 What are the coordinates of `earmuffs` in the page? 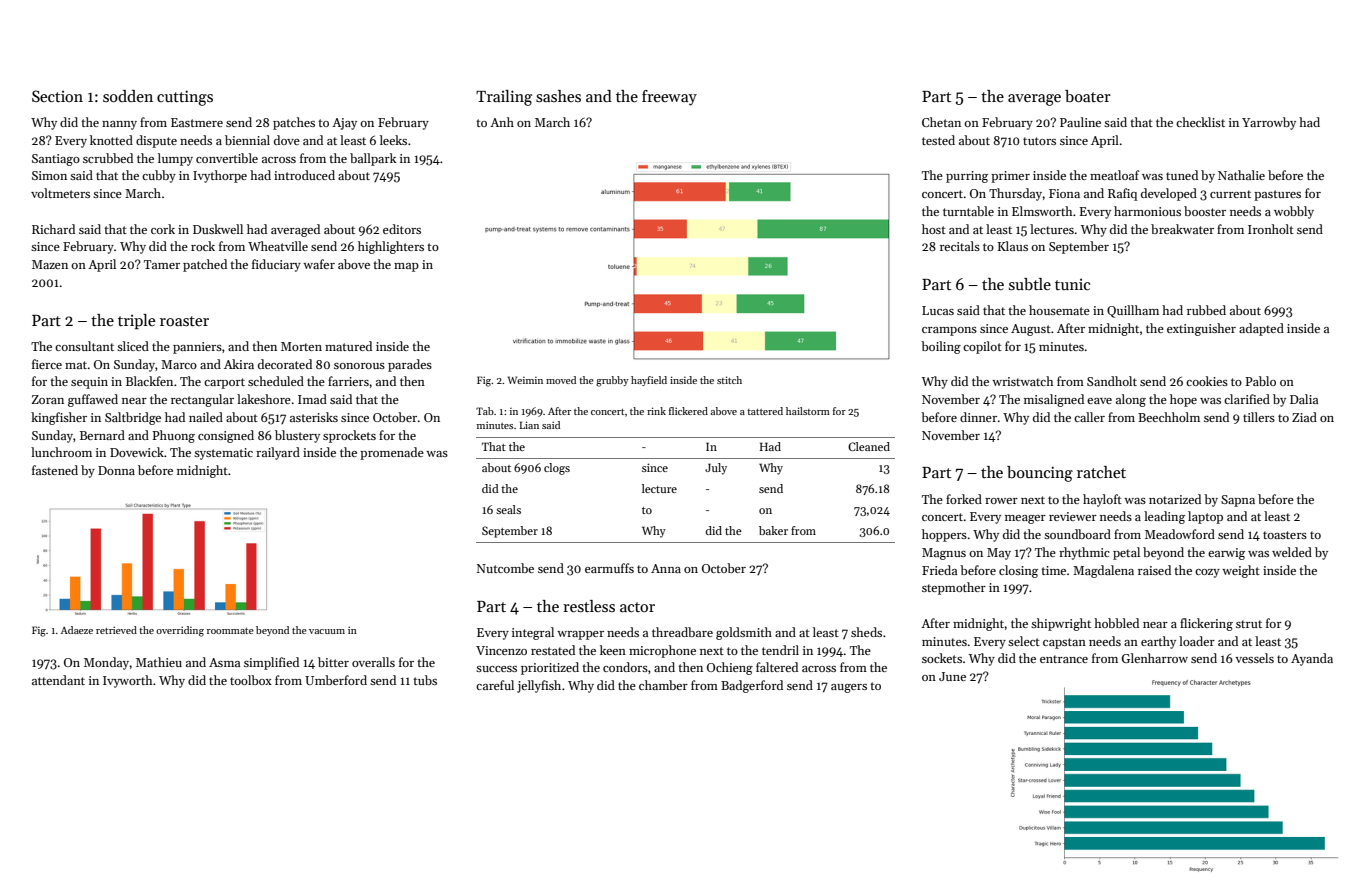 It's located at (609, 568).
